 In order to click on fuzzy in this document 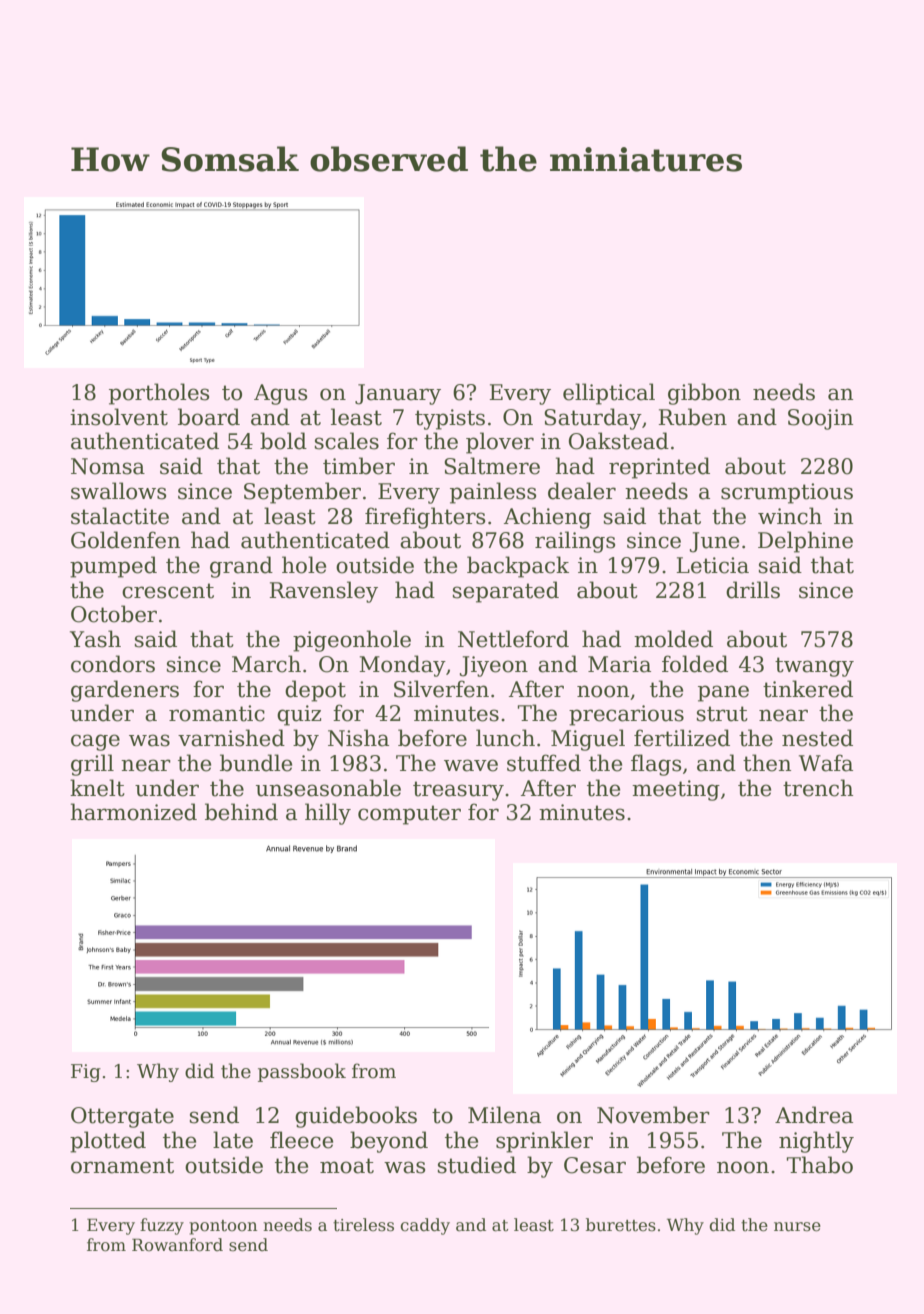, I will do `click(162, 1226)`.
